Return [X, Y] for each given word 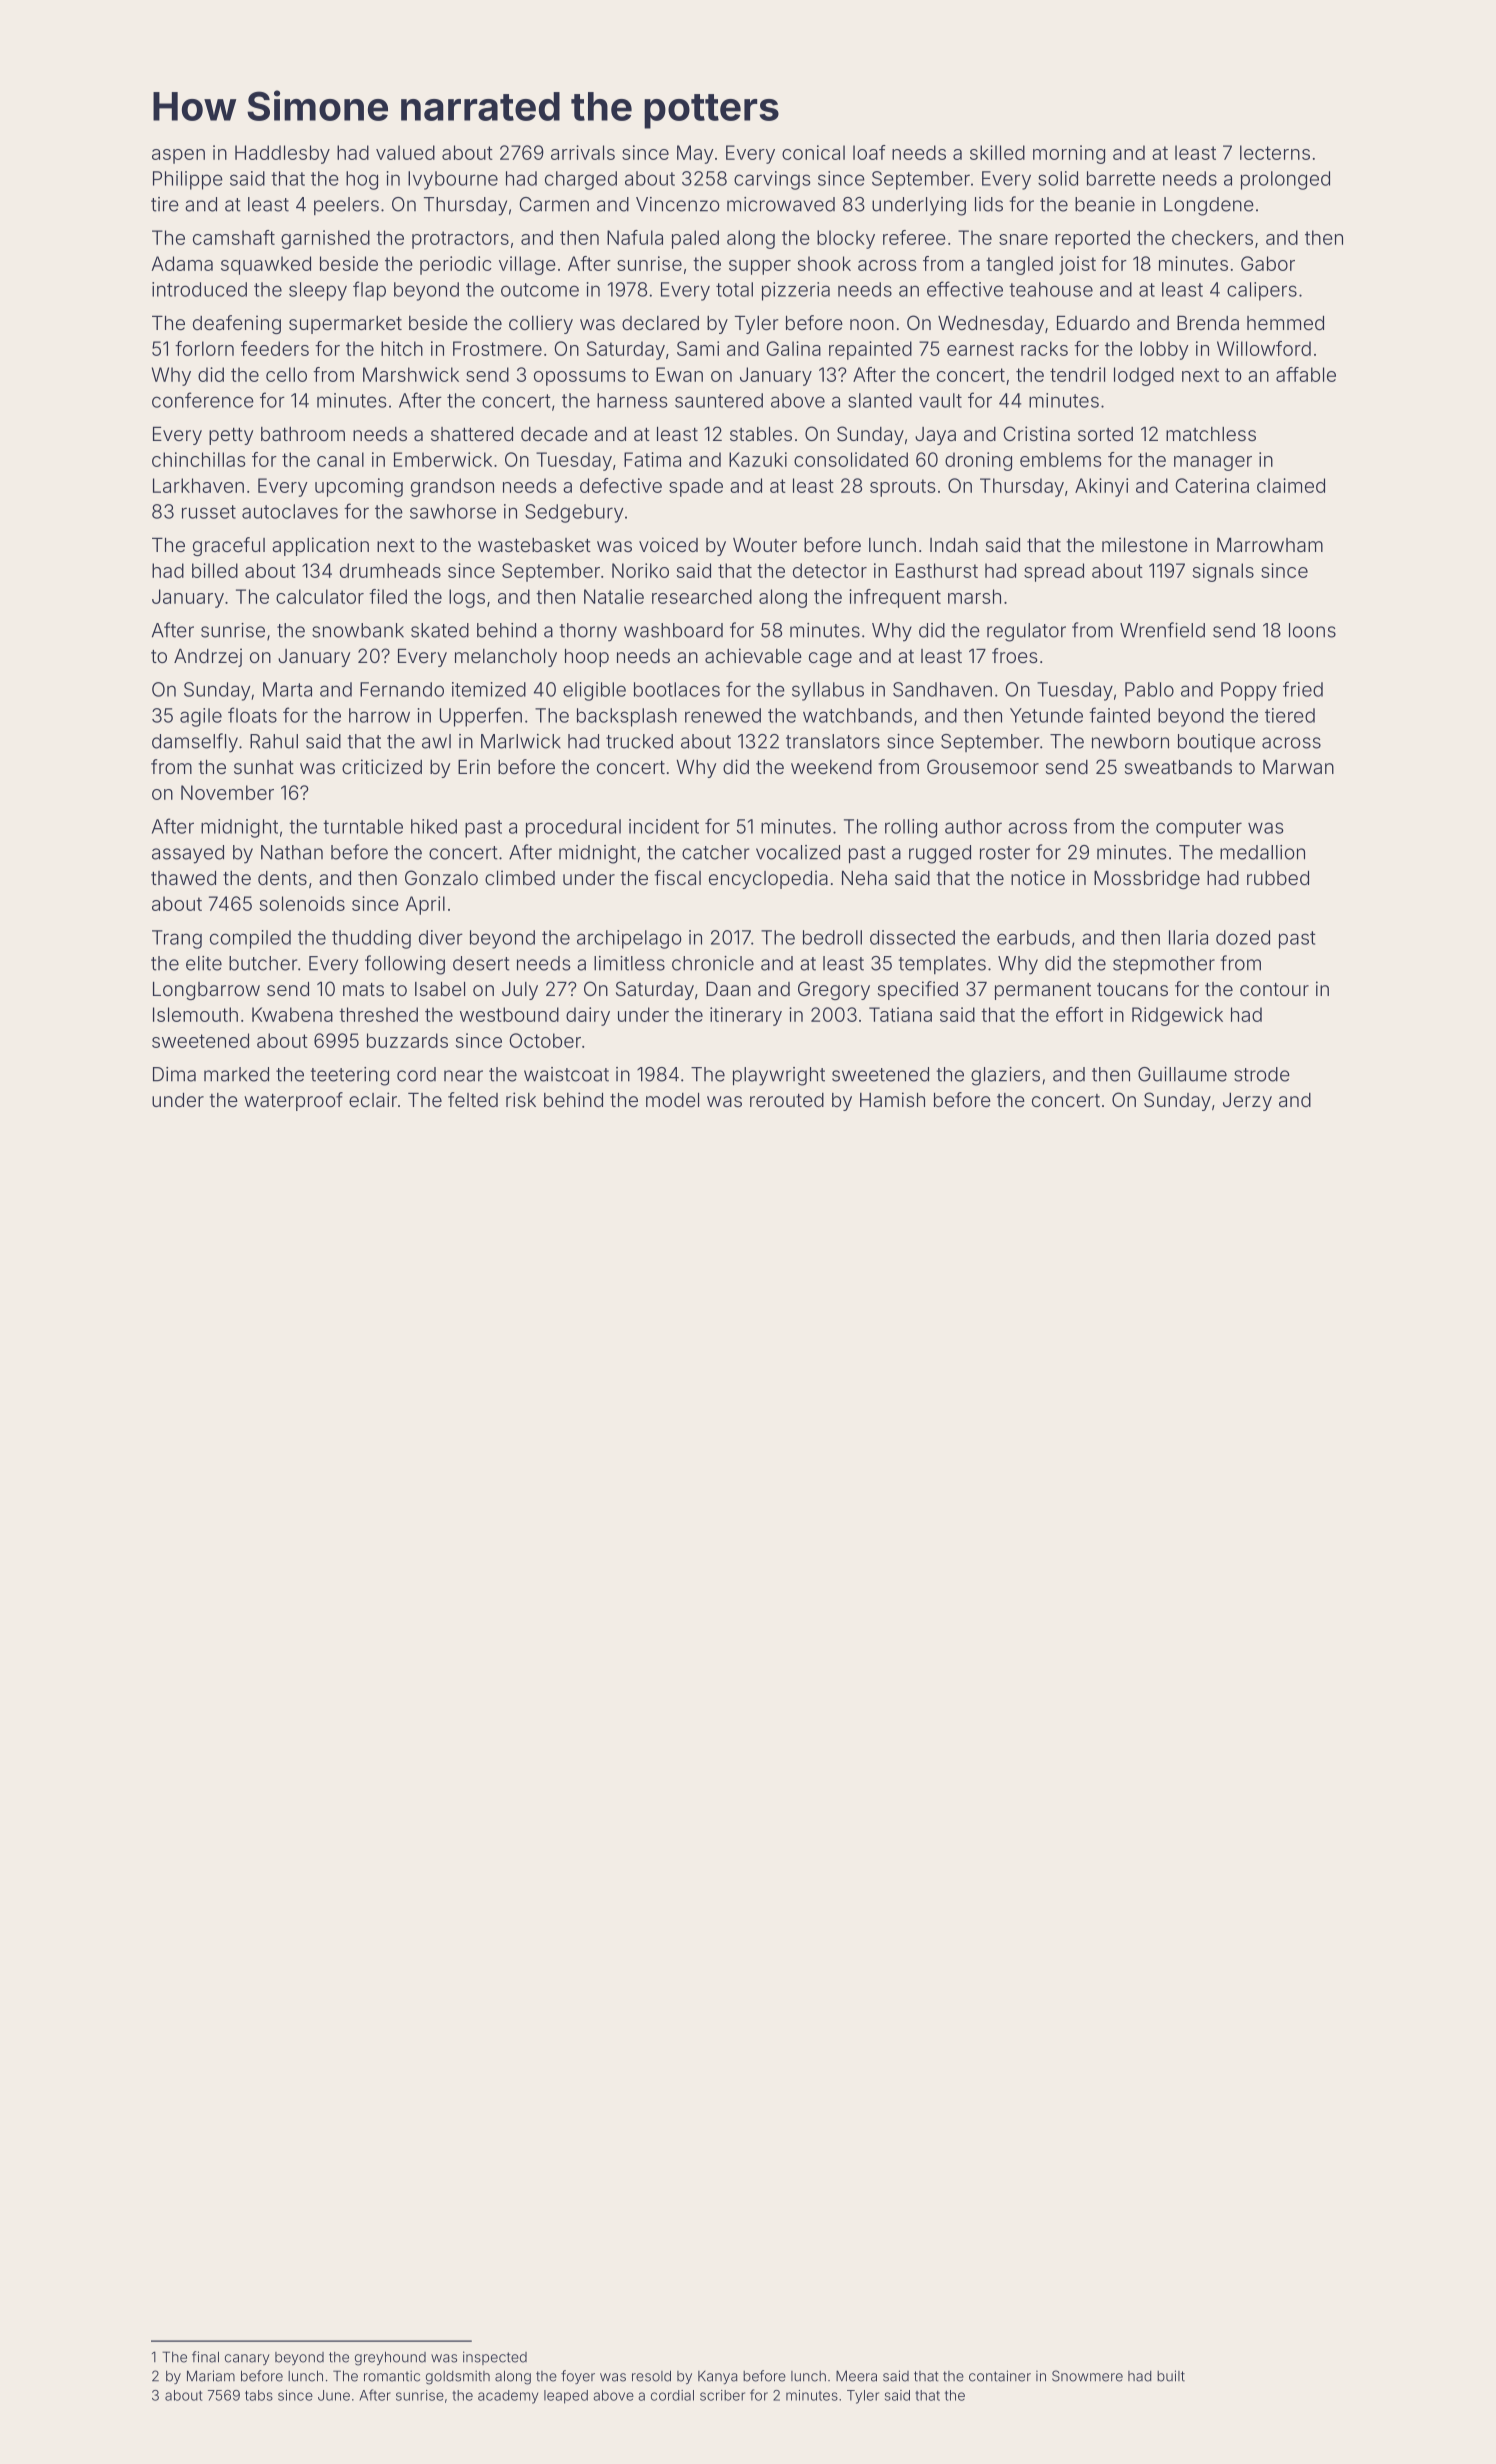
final [205, 2357]
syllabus [828, 691]
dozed [1243, 937]
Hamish [892, 1099]
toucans [1132, 989]
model [672, 1100]
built [1171, 2376]
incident [664, 826]
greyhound [390, 2358]
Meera [856, 2376]
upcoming [359, 487]
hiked [434, 826]
